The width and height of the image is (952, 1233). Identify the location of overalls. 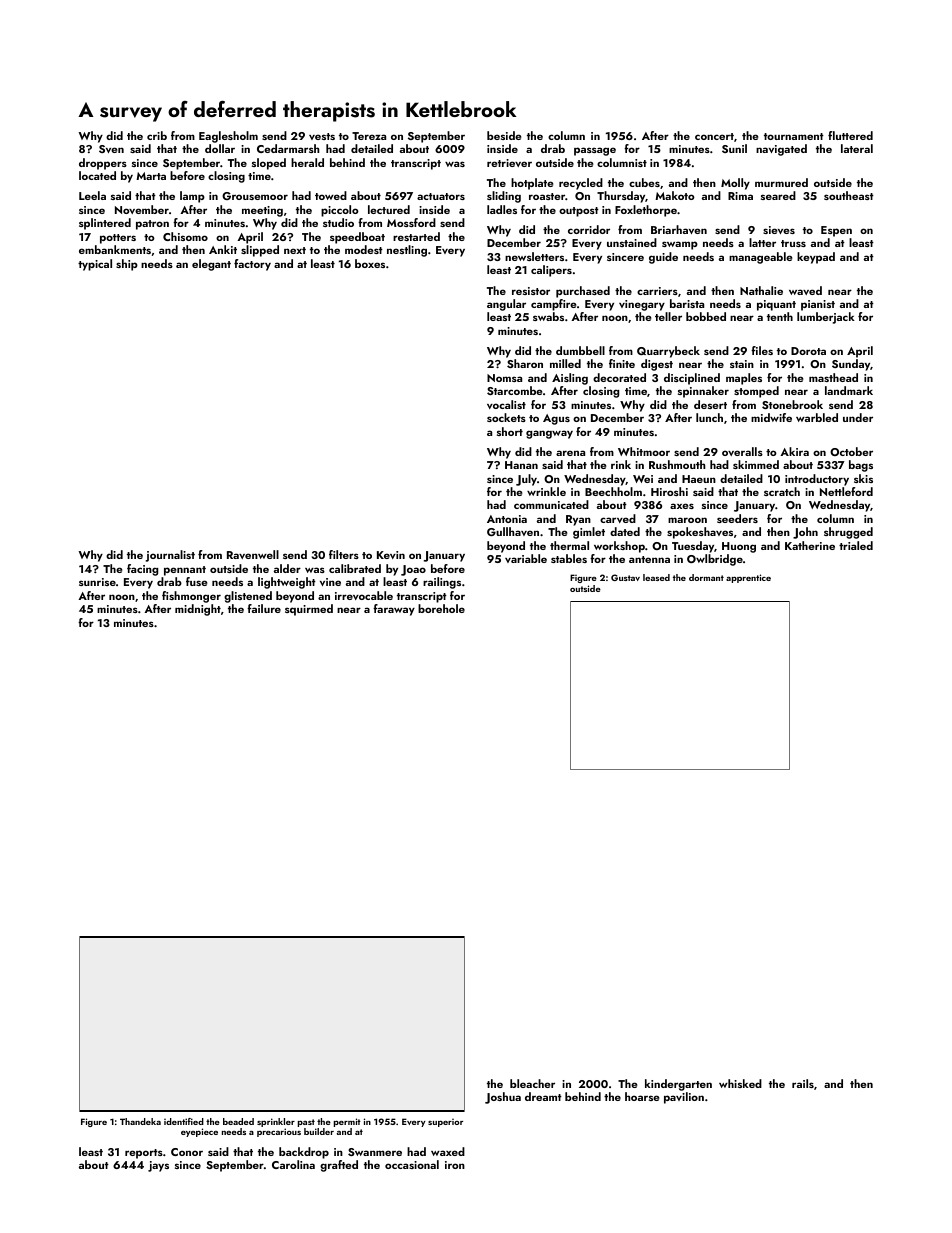
(742, 451).
